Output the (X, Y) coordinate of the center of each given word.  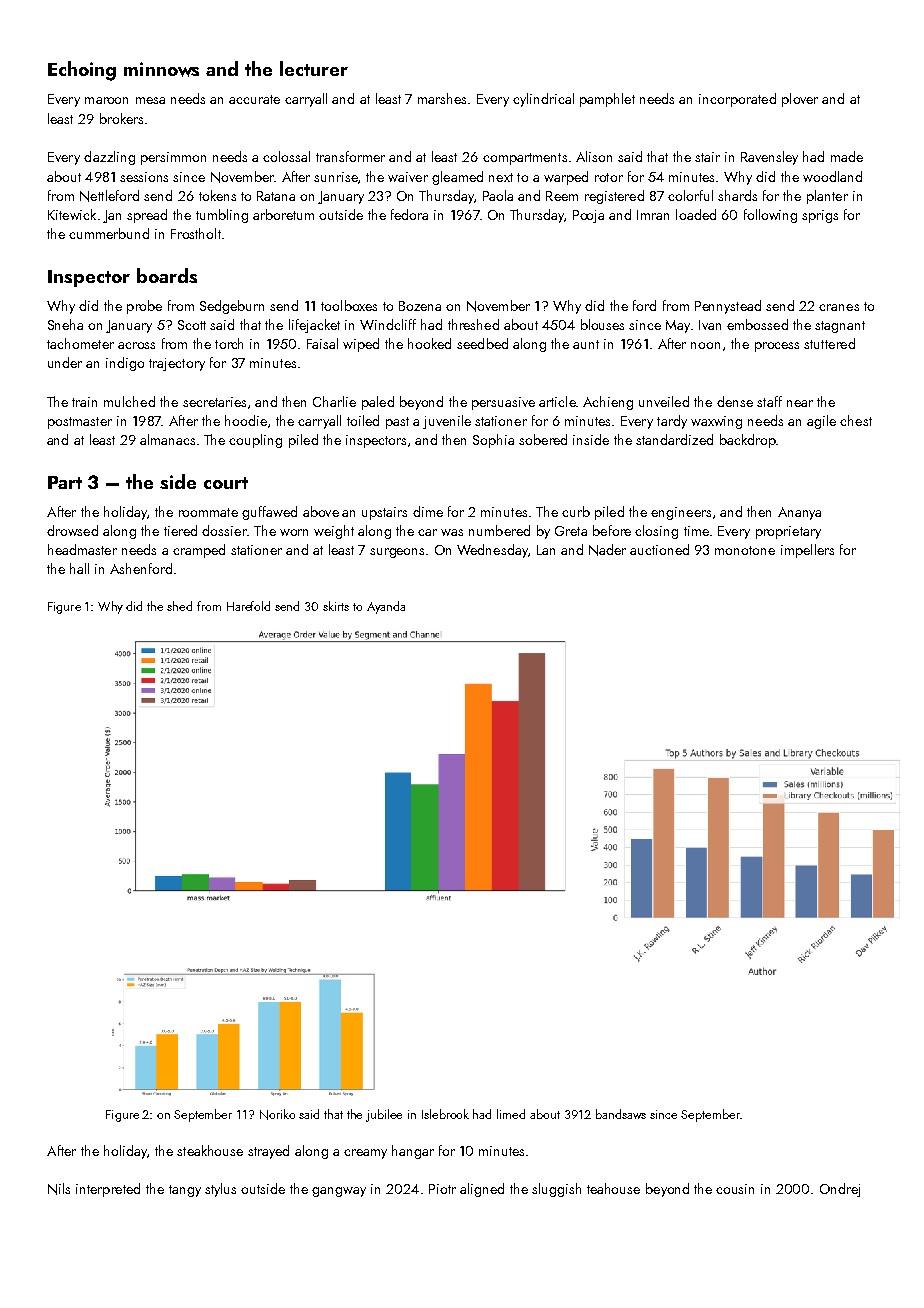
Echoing (82, 71)
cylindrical (543, 100)
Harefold (248, 606)
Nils (59, 1189)
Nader (607, 550)
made (847, 156)
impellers (807, 551)
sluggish (556, 1190)
